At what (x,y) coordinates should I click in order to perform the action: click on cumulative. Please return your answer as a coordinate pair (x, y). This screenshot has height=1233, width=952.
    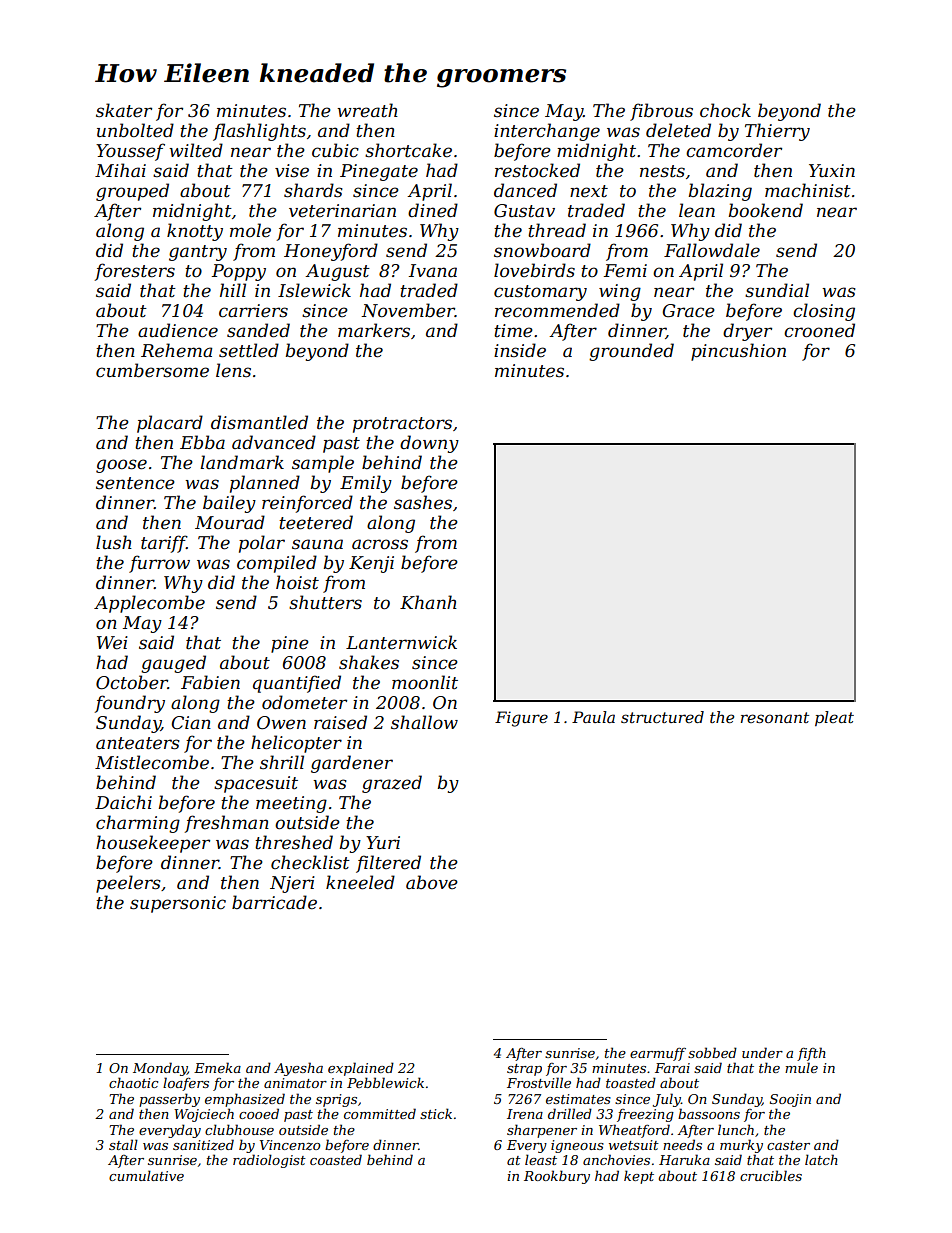
    Looking at the image, I should click on (146, 1175).
